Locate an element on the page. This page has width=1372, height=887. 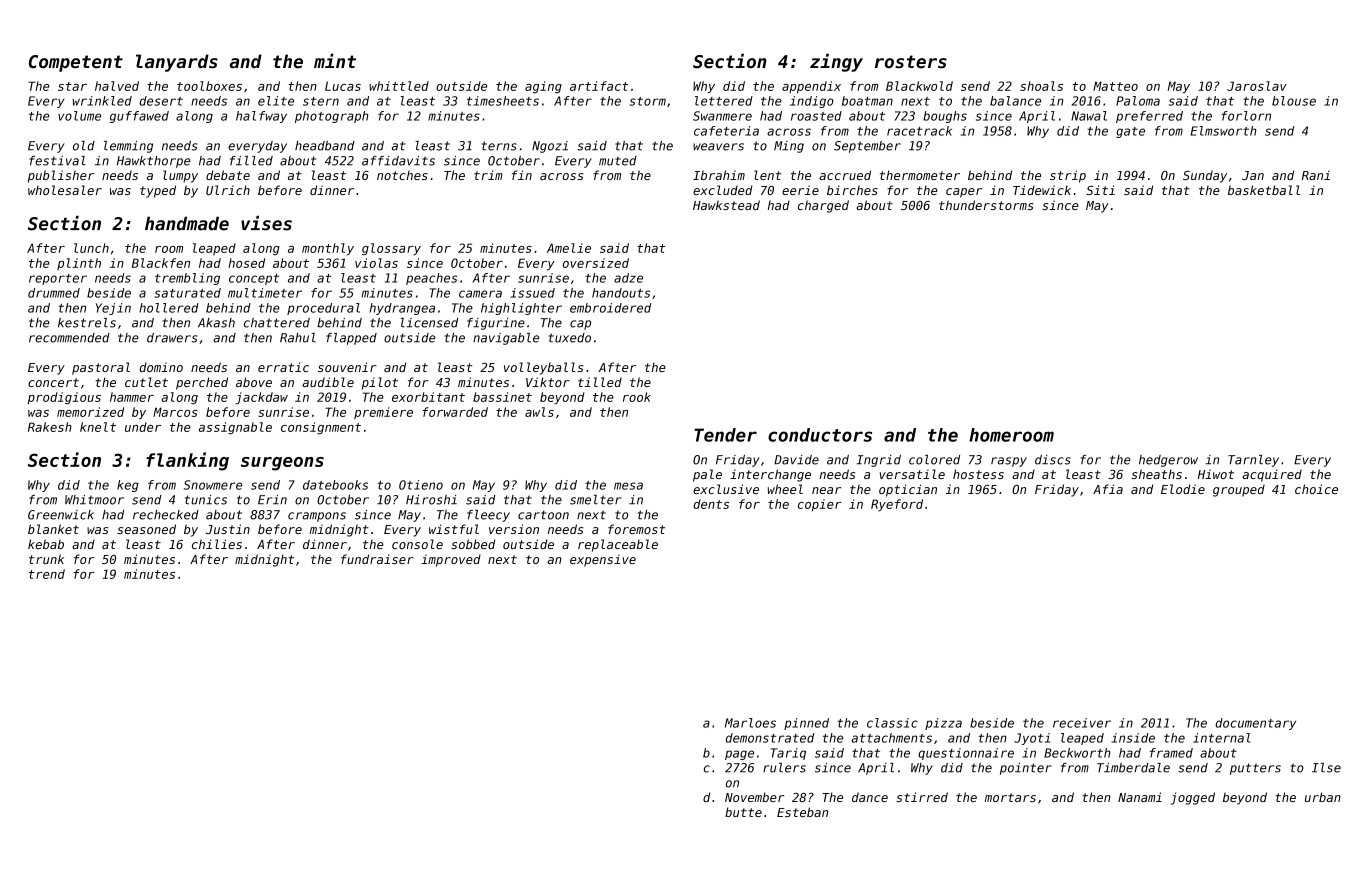
lettered is located at coordinates (724, 101).
